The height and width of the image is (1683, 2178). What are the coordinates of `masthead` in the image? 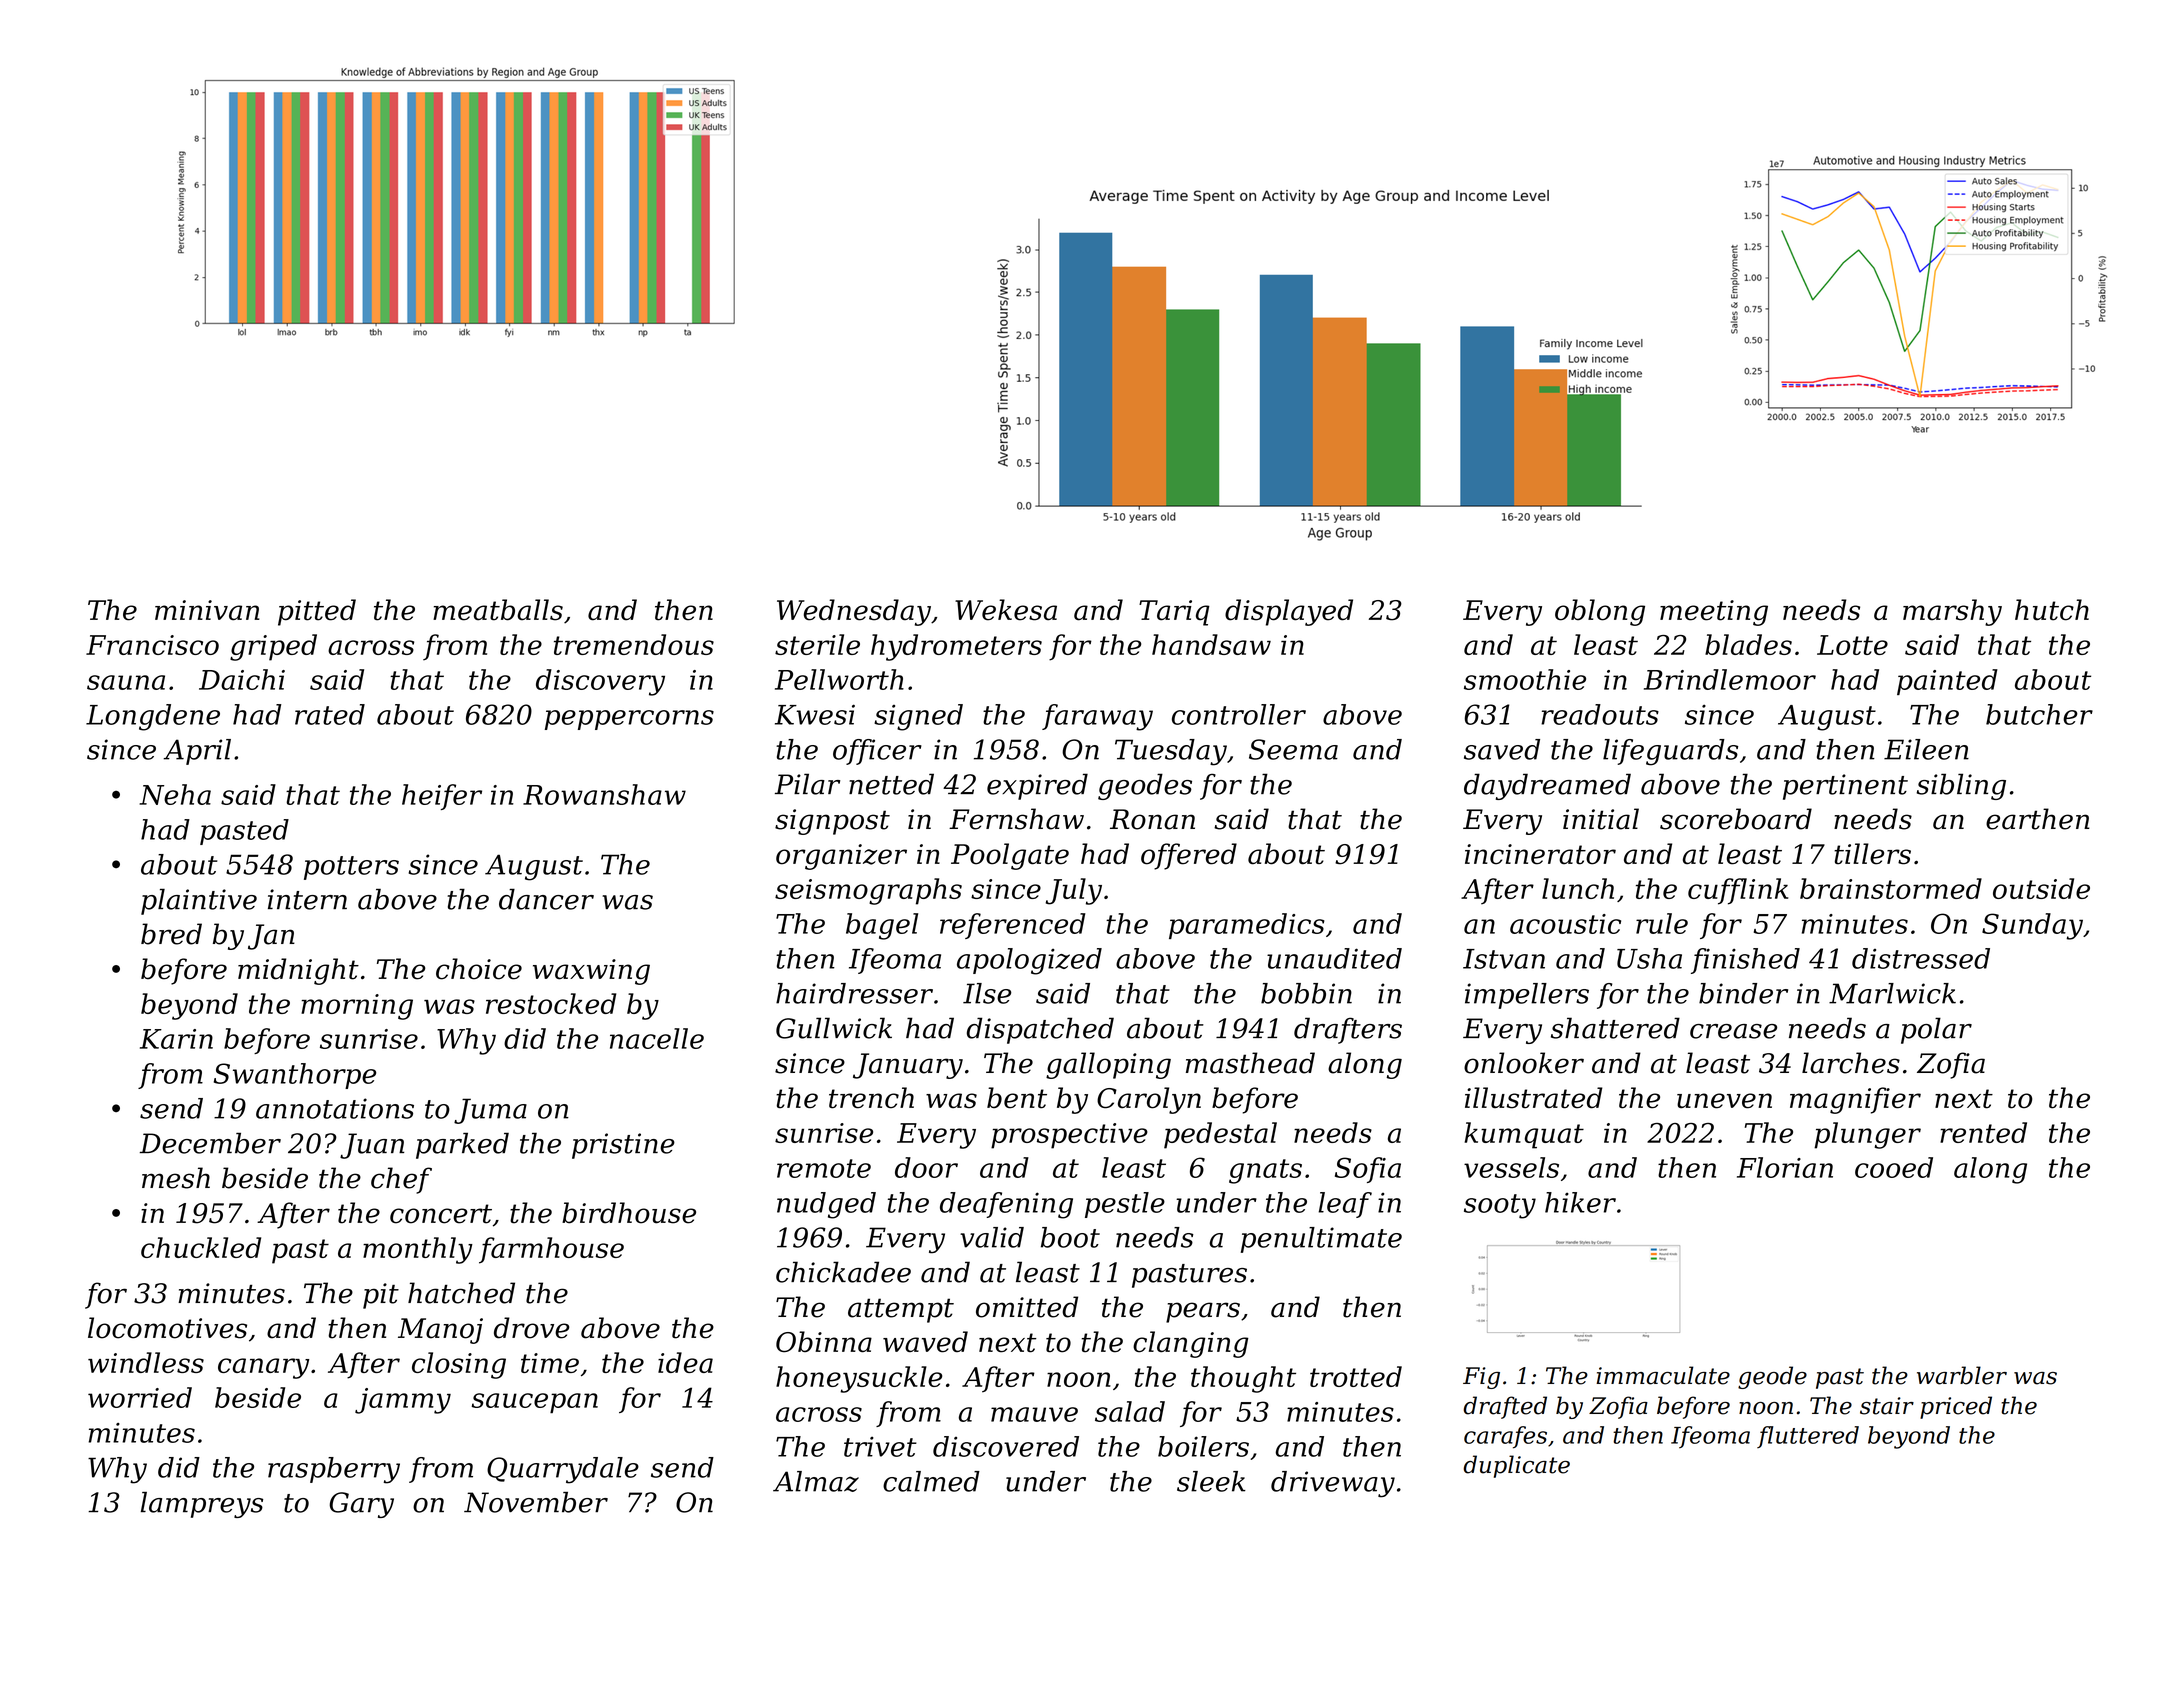 It's located at (1250, 1063).
